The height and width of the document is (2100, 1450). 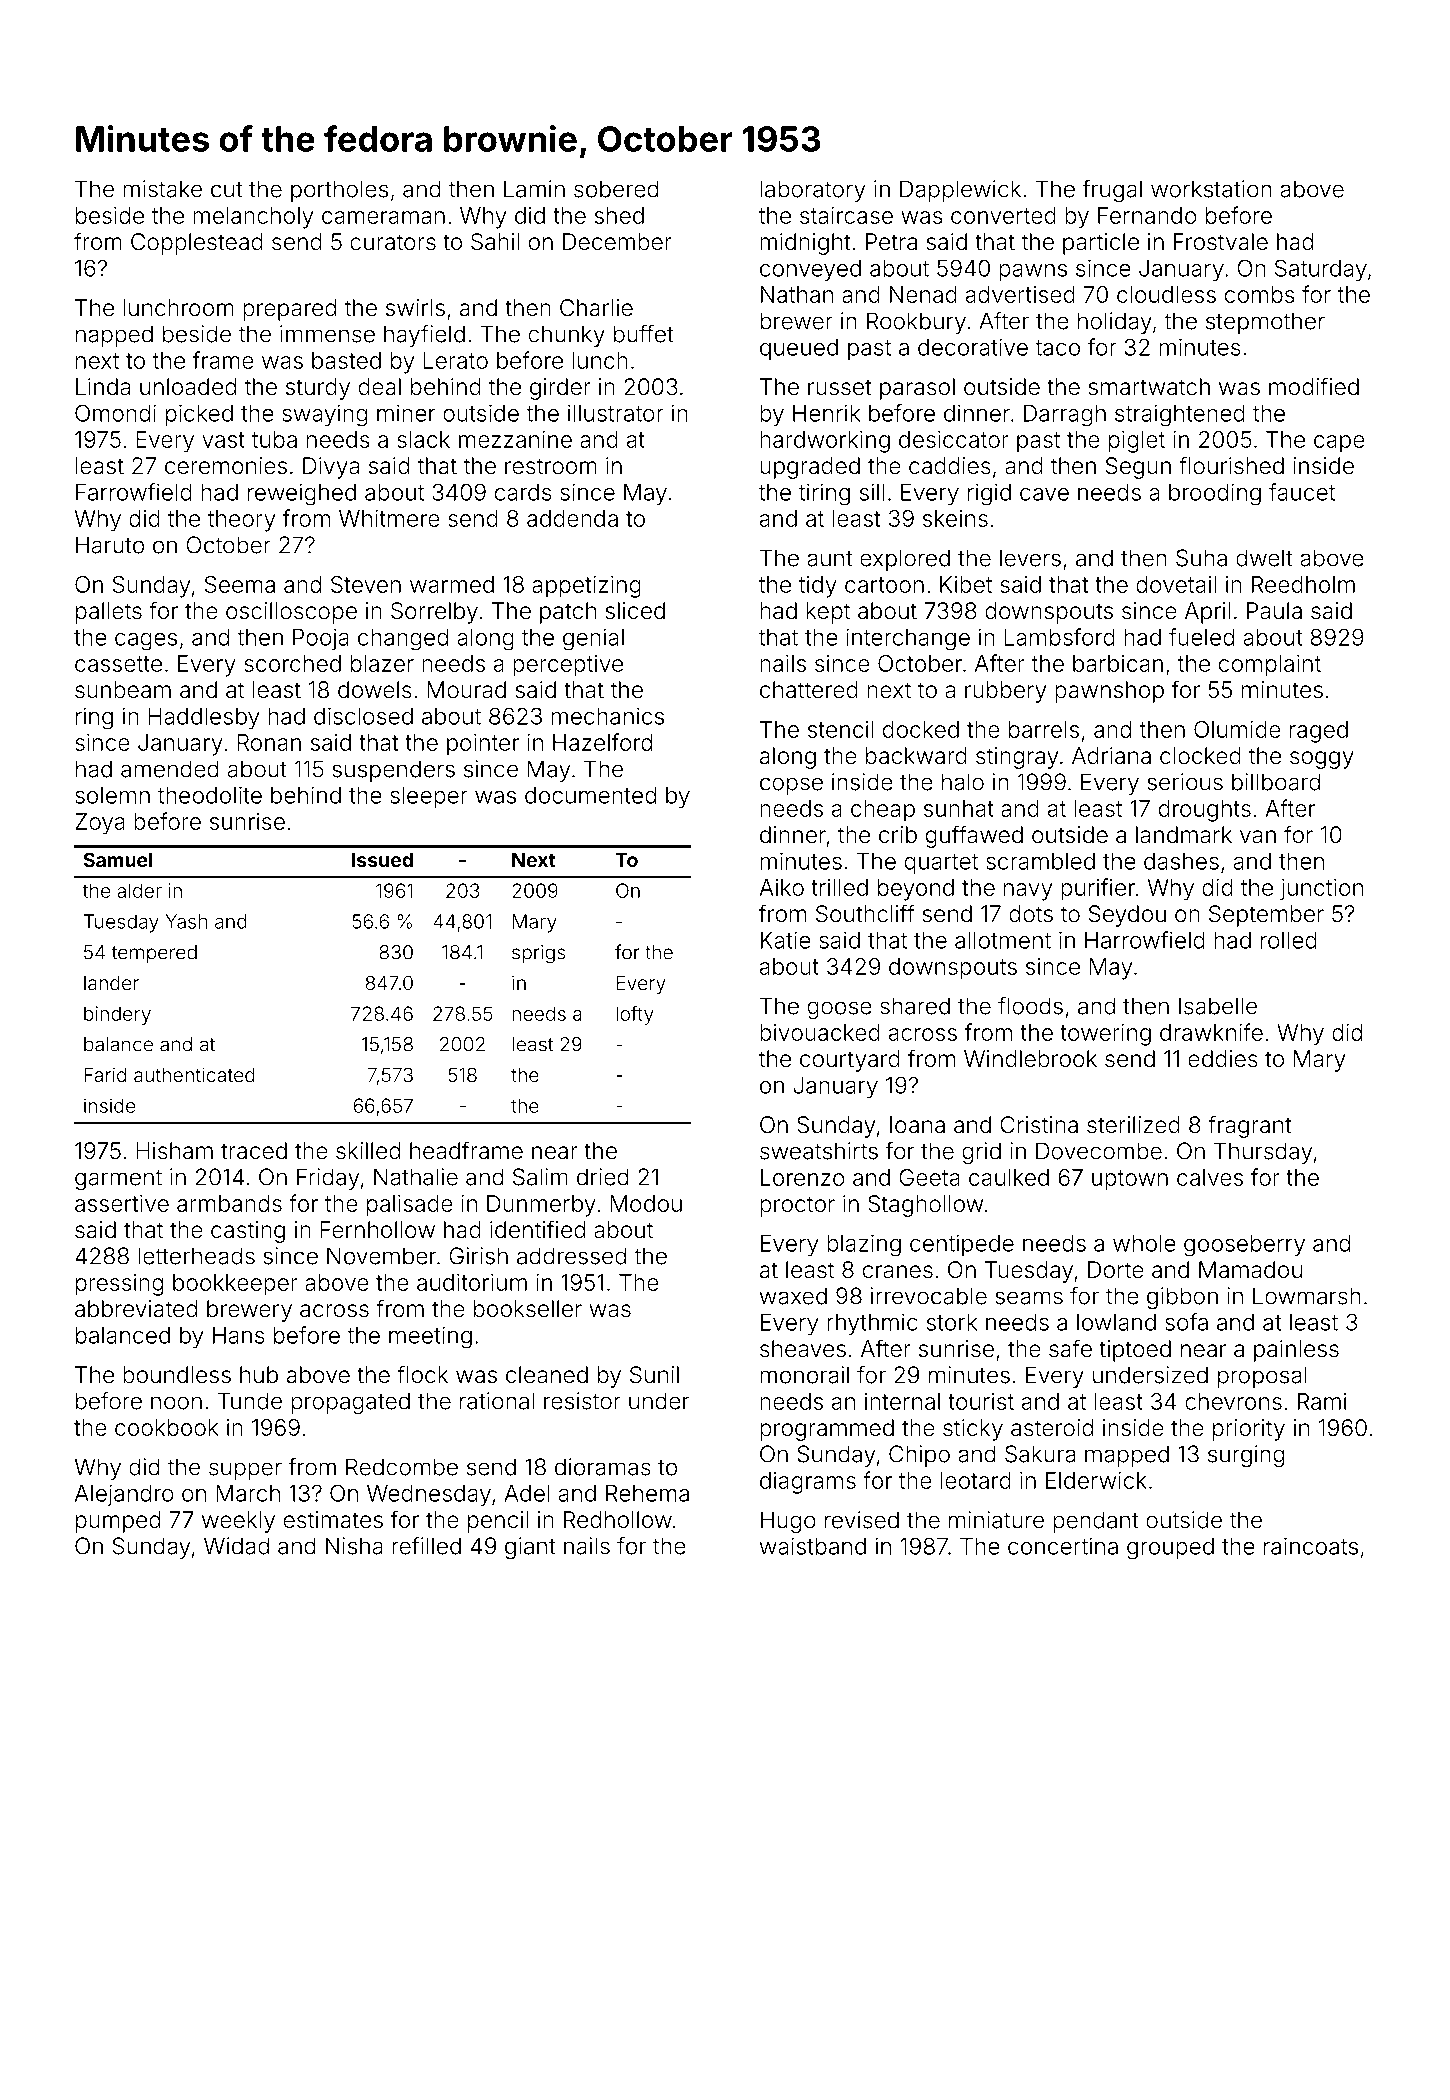 I want to click on backward, so click(x=916, y=756).
